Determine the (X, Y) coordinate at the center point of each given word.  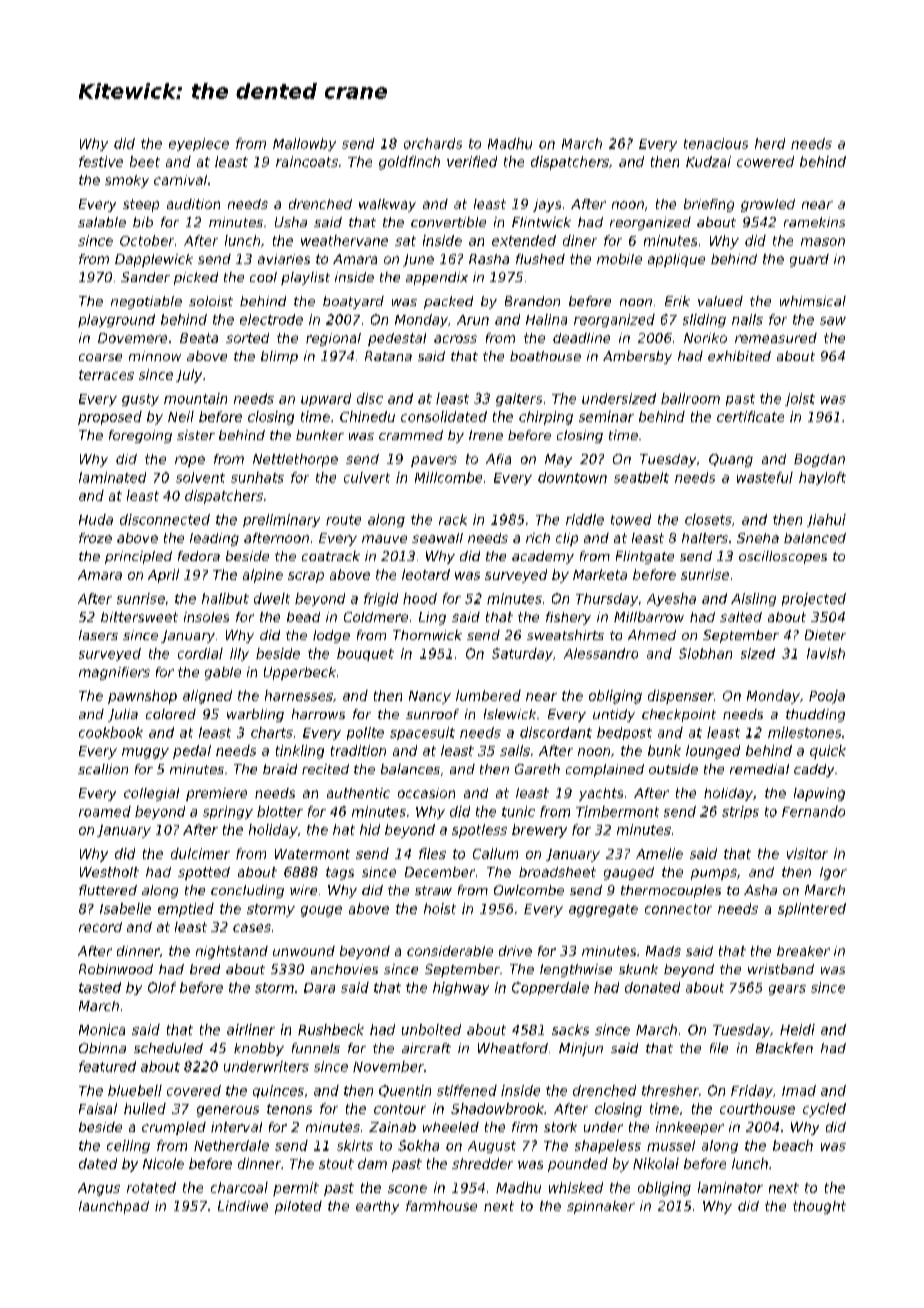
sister (196, 435)
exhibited (739, 356)
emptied (186, 910)
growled (768, 205)
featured (107, 1066)
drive (515, 951)
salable (102, 222)
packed (448, 302)
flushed (540, 259)
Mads (663, 951)
